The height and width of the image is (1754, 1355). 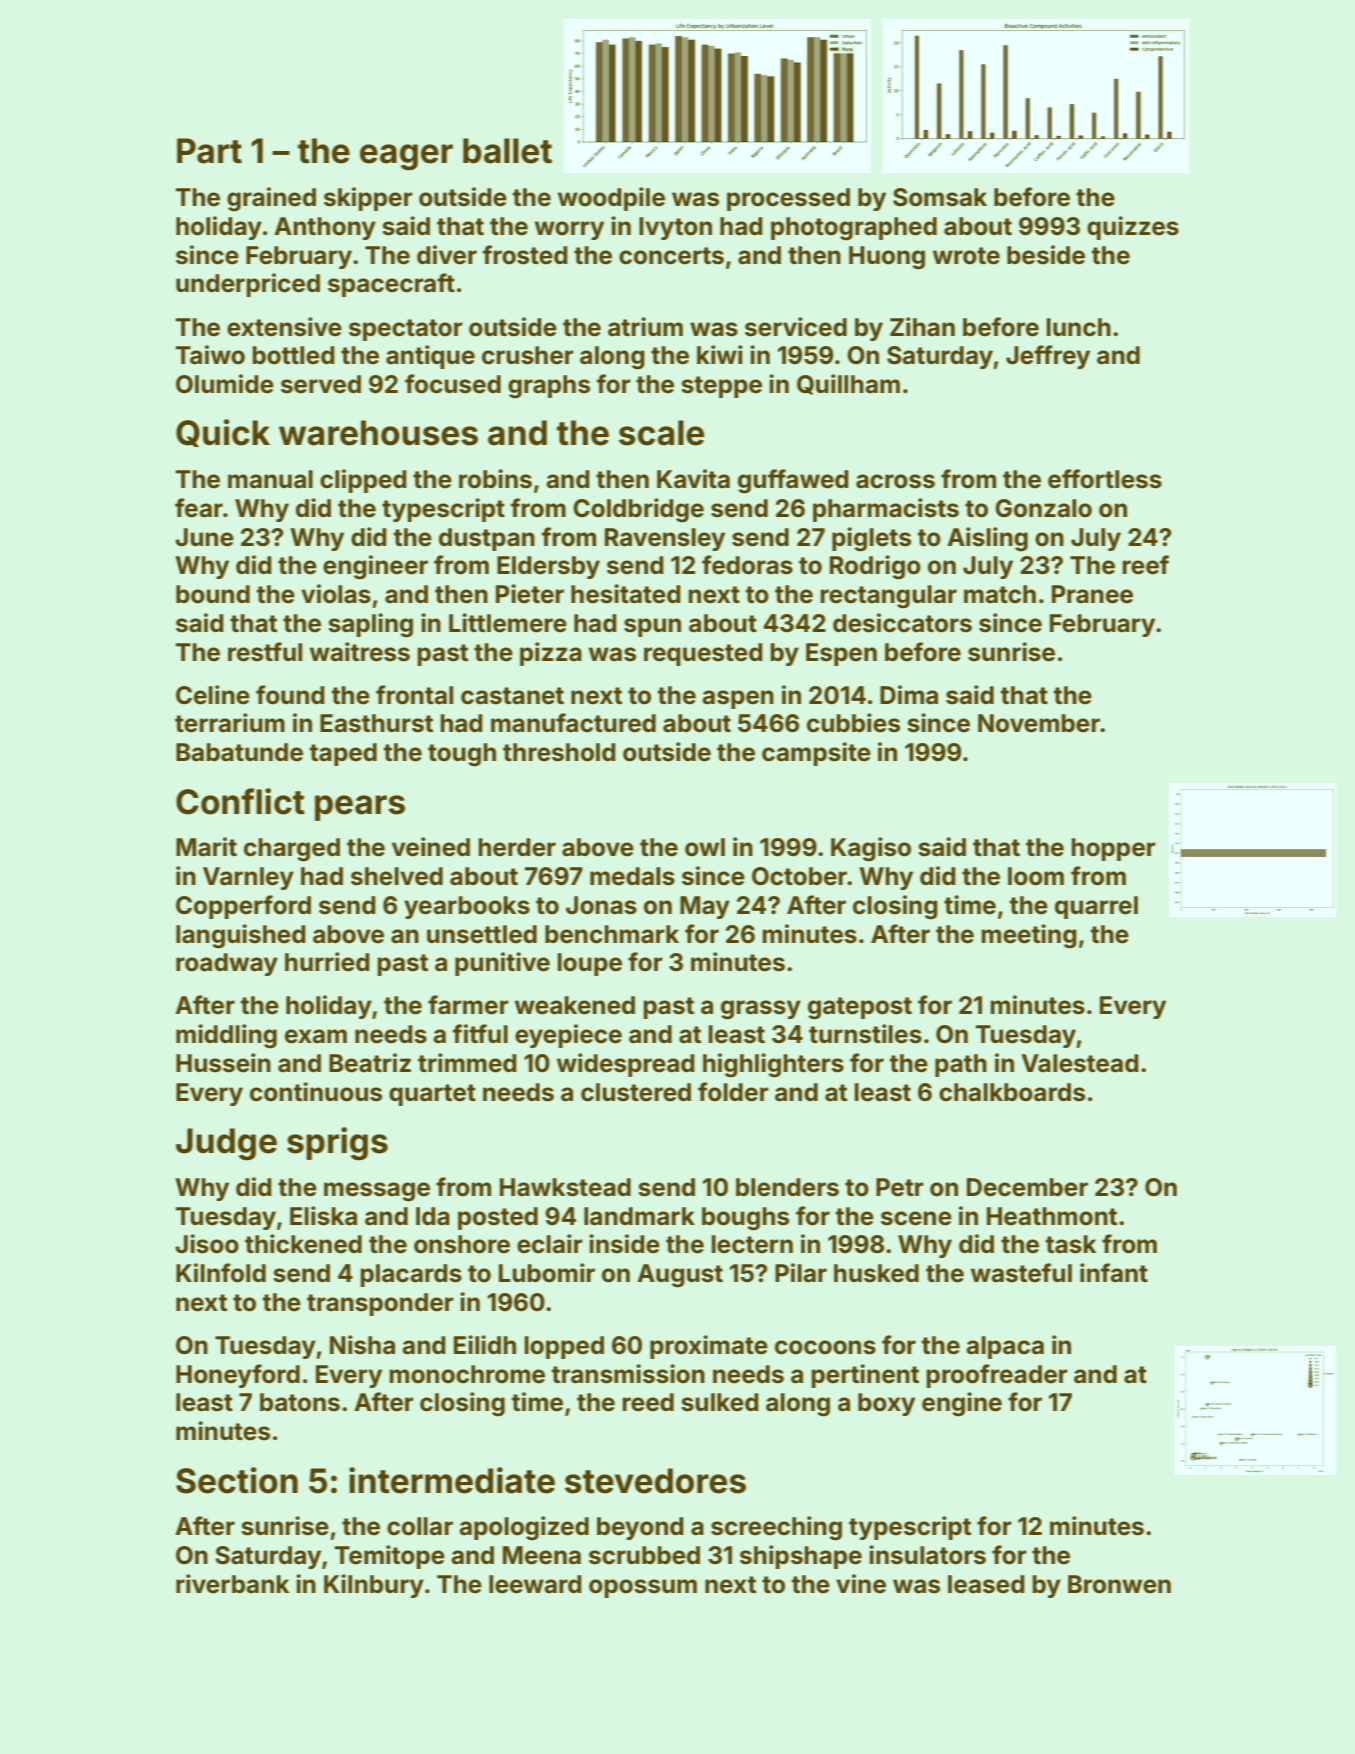 What do you see at coordinates (406, 157) in the image?
I see `eager` at bounding box center [406, 157].
